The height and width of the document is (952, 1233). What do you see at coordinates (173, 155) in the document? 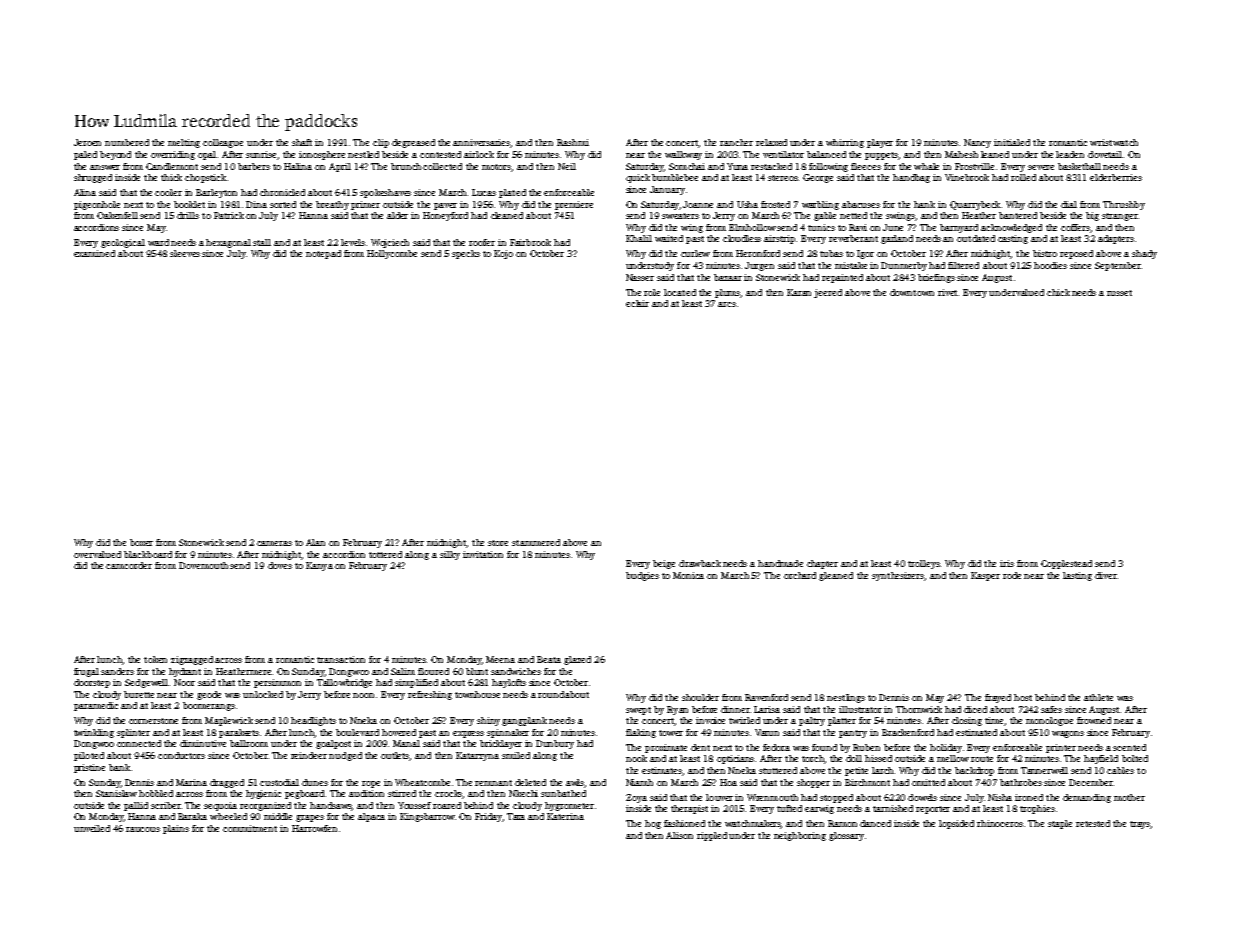
I see `overriding` at bounding box center [173, 155].
